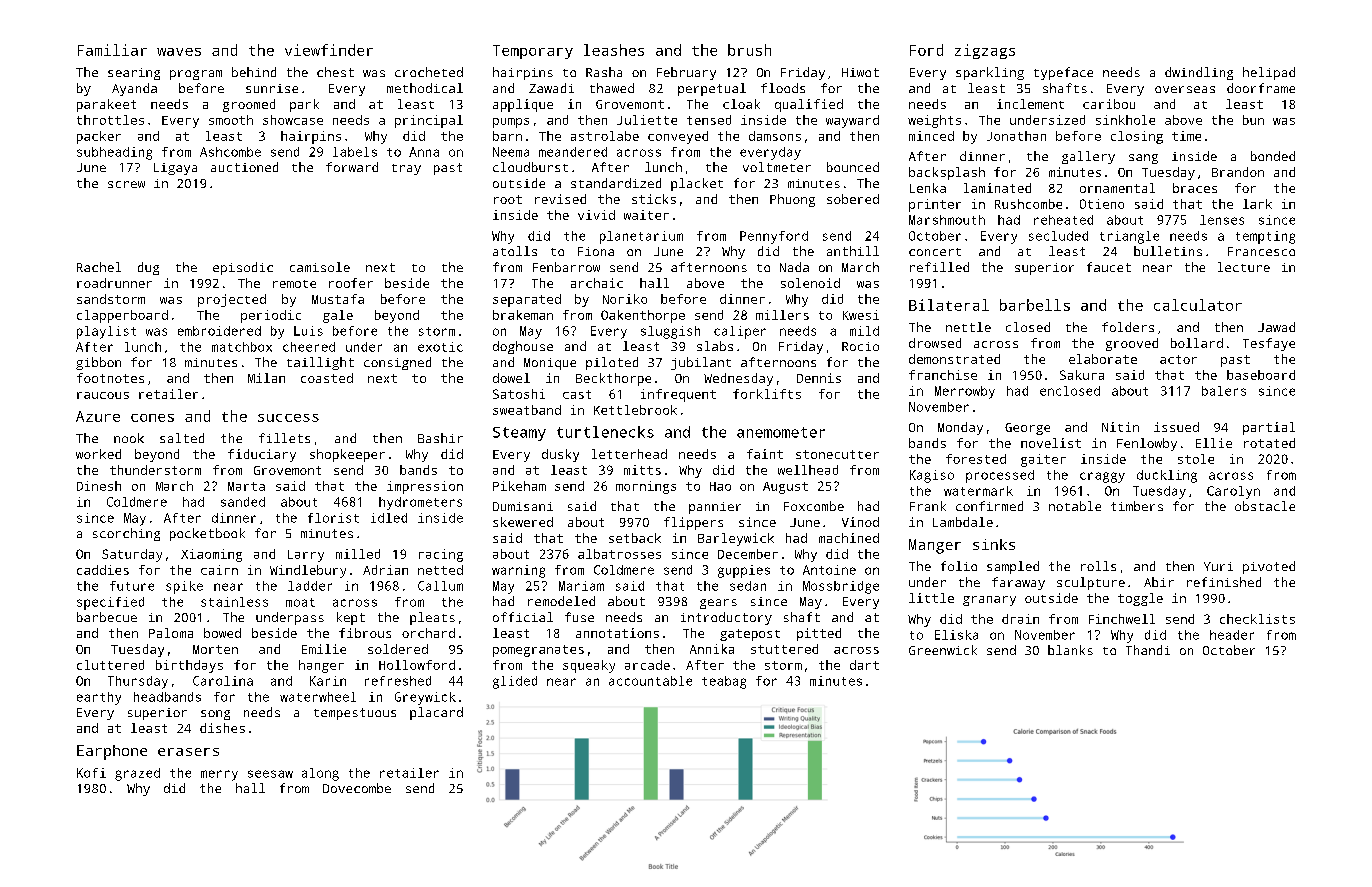 Image resolution: width=1372 pixels, height=887 pixels. Describe the element at coordinates (179, 52) in the screenshot. I see `waves` at that location.
